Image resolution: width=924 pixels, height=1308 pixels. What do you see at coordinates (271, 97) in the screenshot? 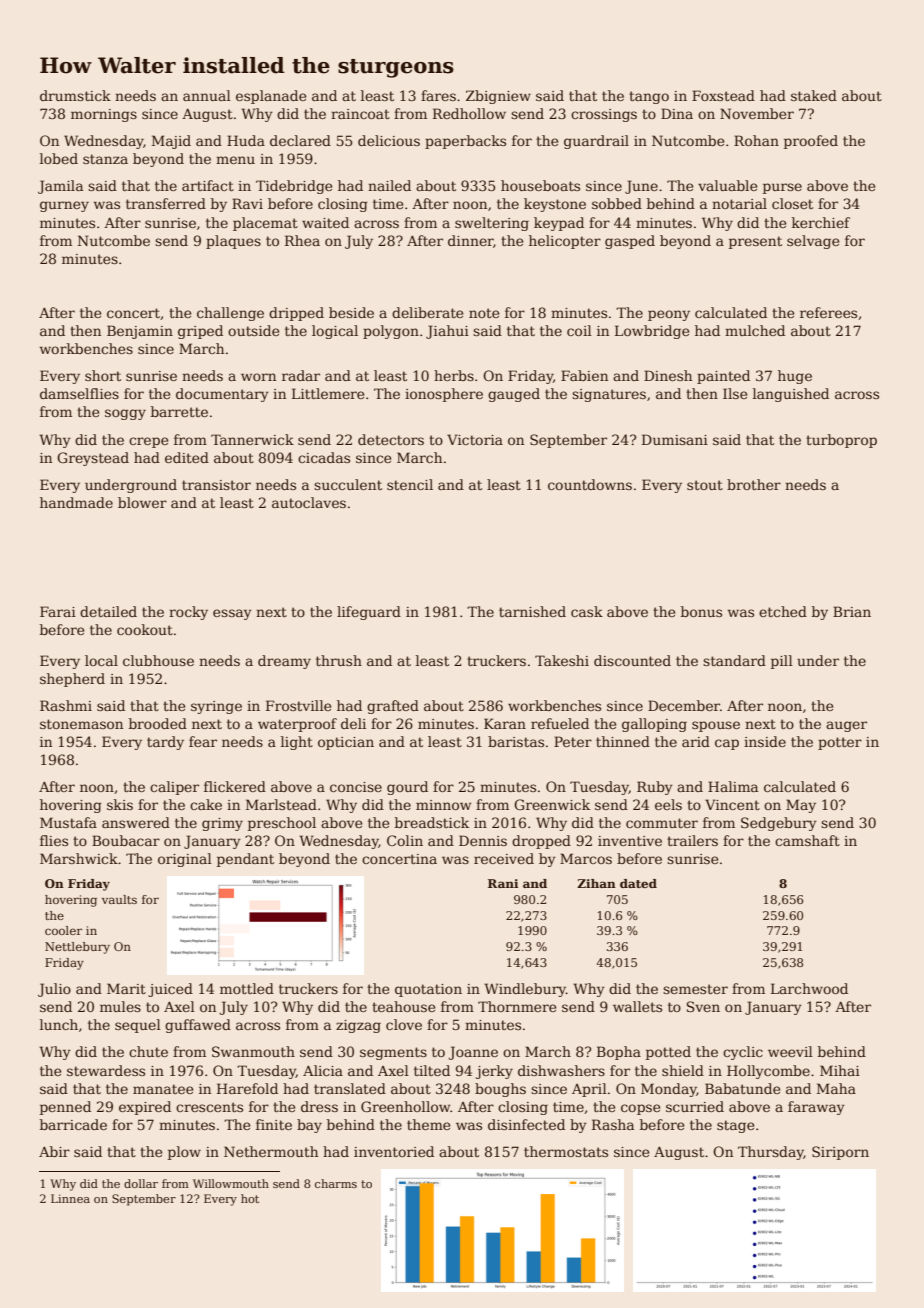
I see `esplanade` at bounding box center [271, 97].
